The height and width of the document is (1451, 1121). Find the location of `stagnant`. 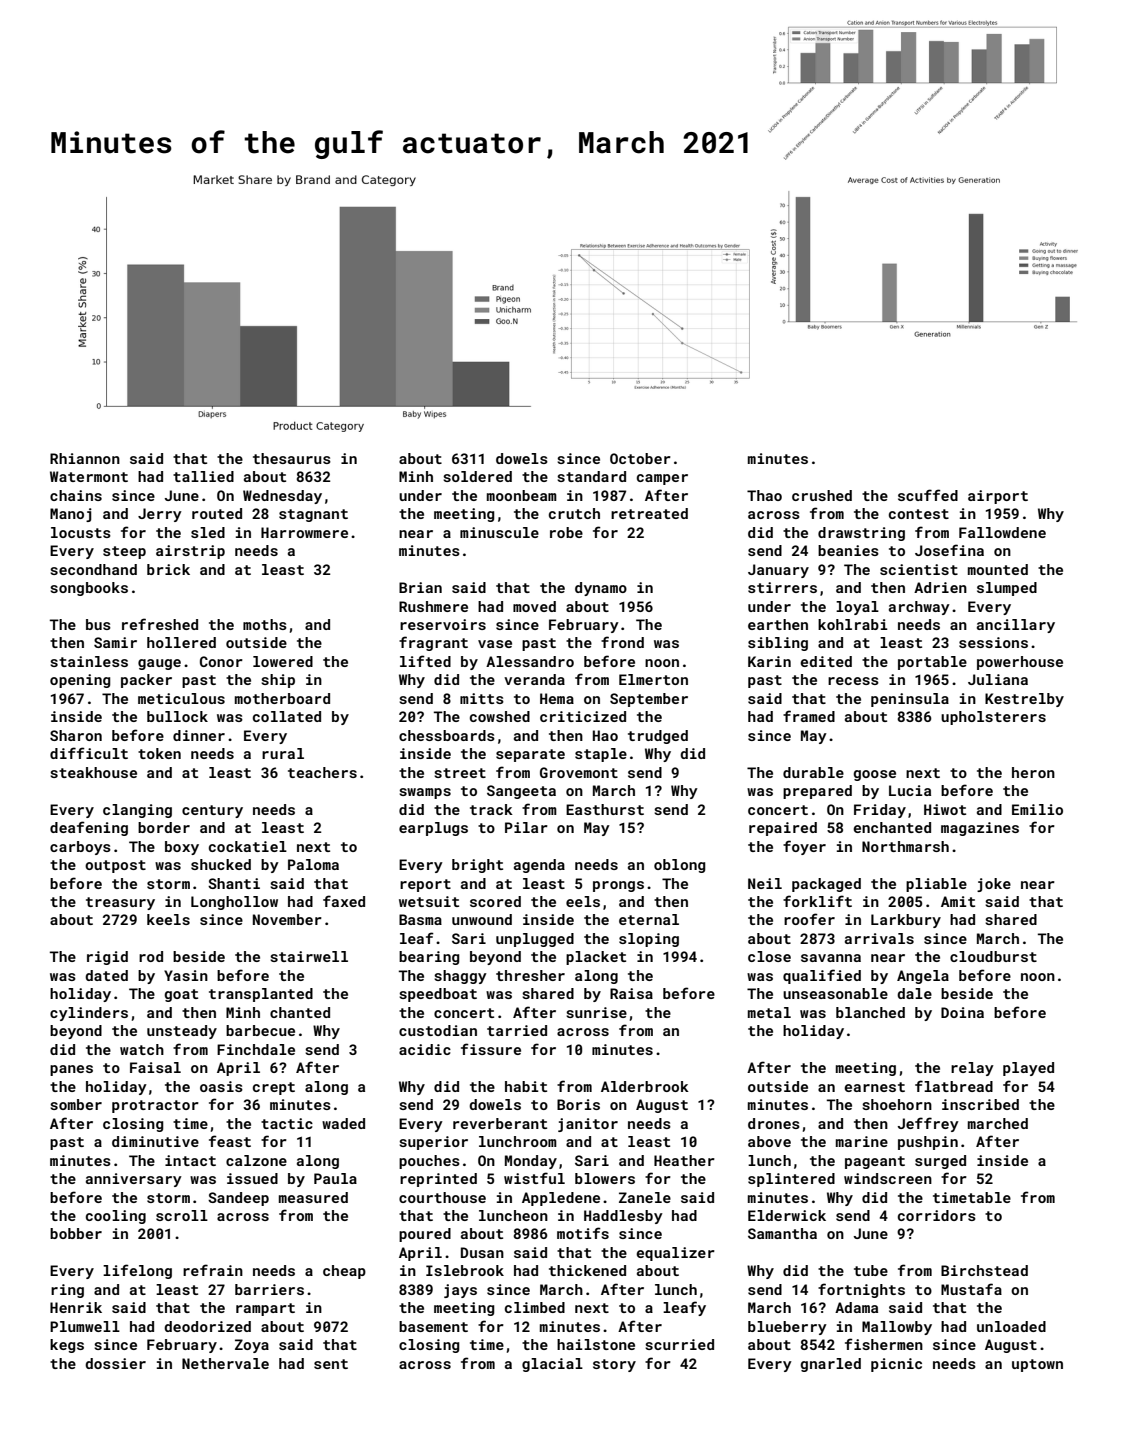

stagnant is located at coordinates (313, 515).
